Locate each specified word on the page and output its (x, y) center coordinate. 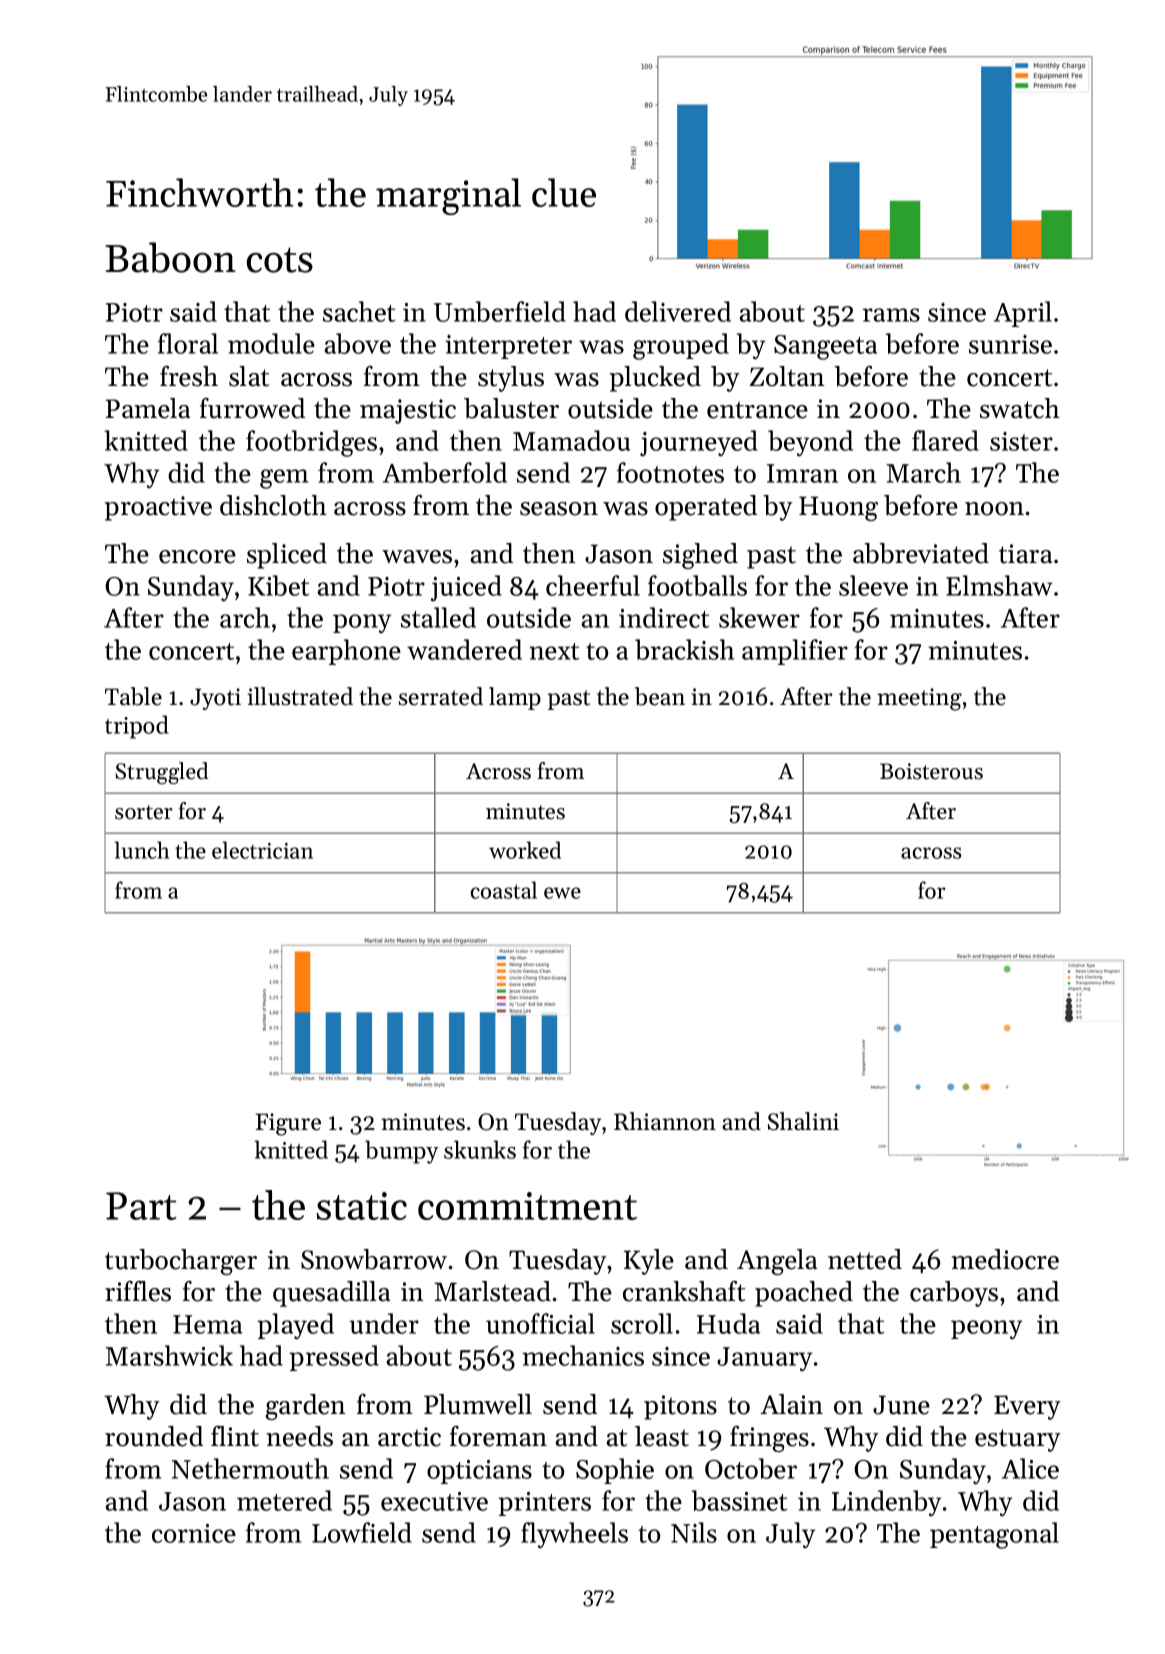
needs (299, 1436)
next (554, 651)
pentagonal (994, 1535)
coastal (504, 890)
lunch (141, 850)
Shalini (803, 1121)
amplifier (795, 652)
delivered (678, 311)
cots (280, 260)
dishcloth (273, 505)
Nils (694, 1532)
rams (891, 315)
